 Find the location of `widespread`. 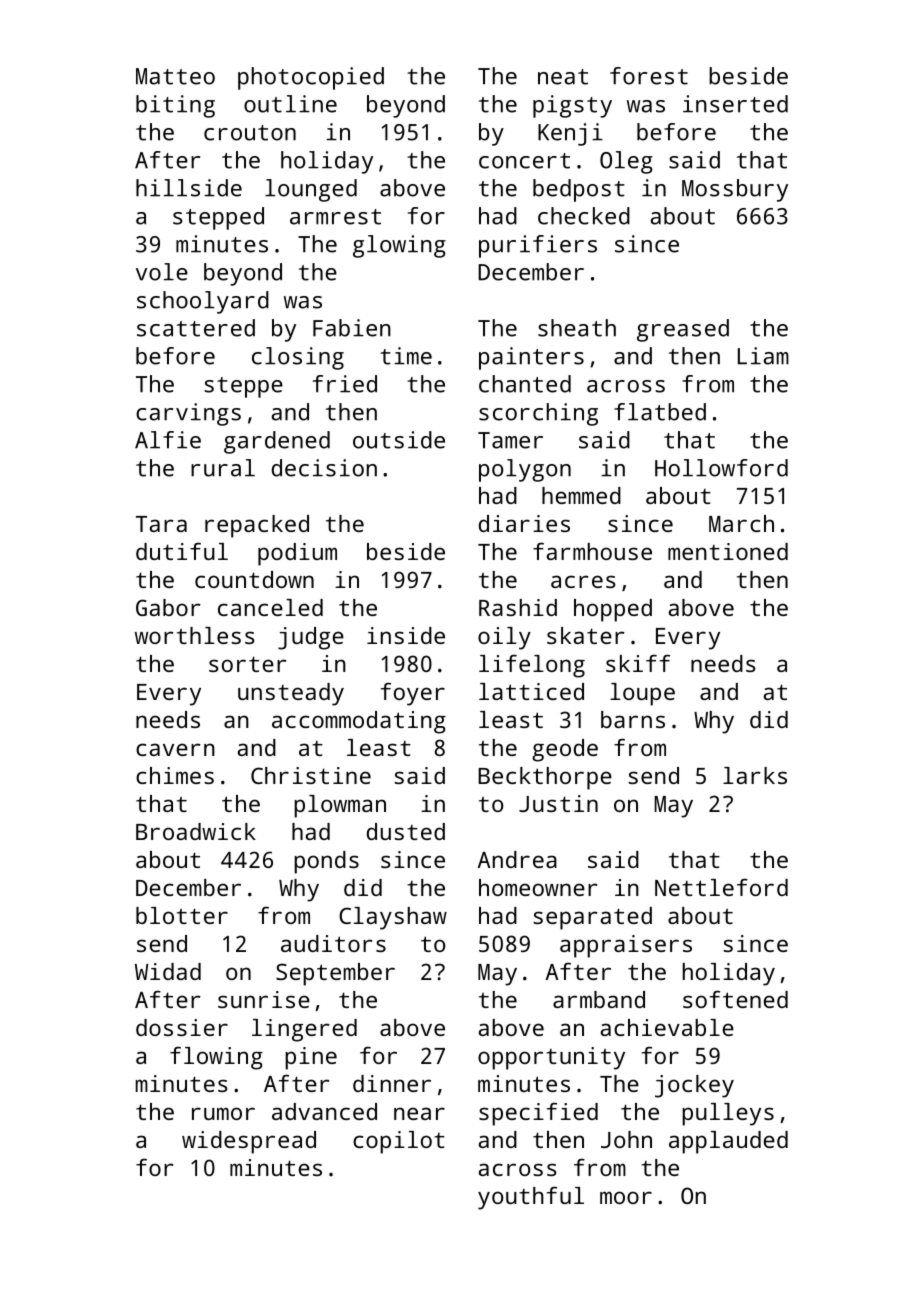

widespread is located at coordinates (249, 1142).
